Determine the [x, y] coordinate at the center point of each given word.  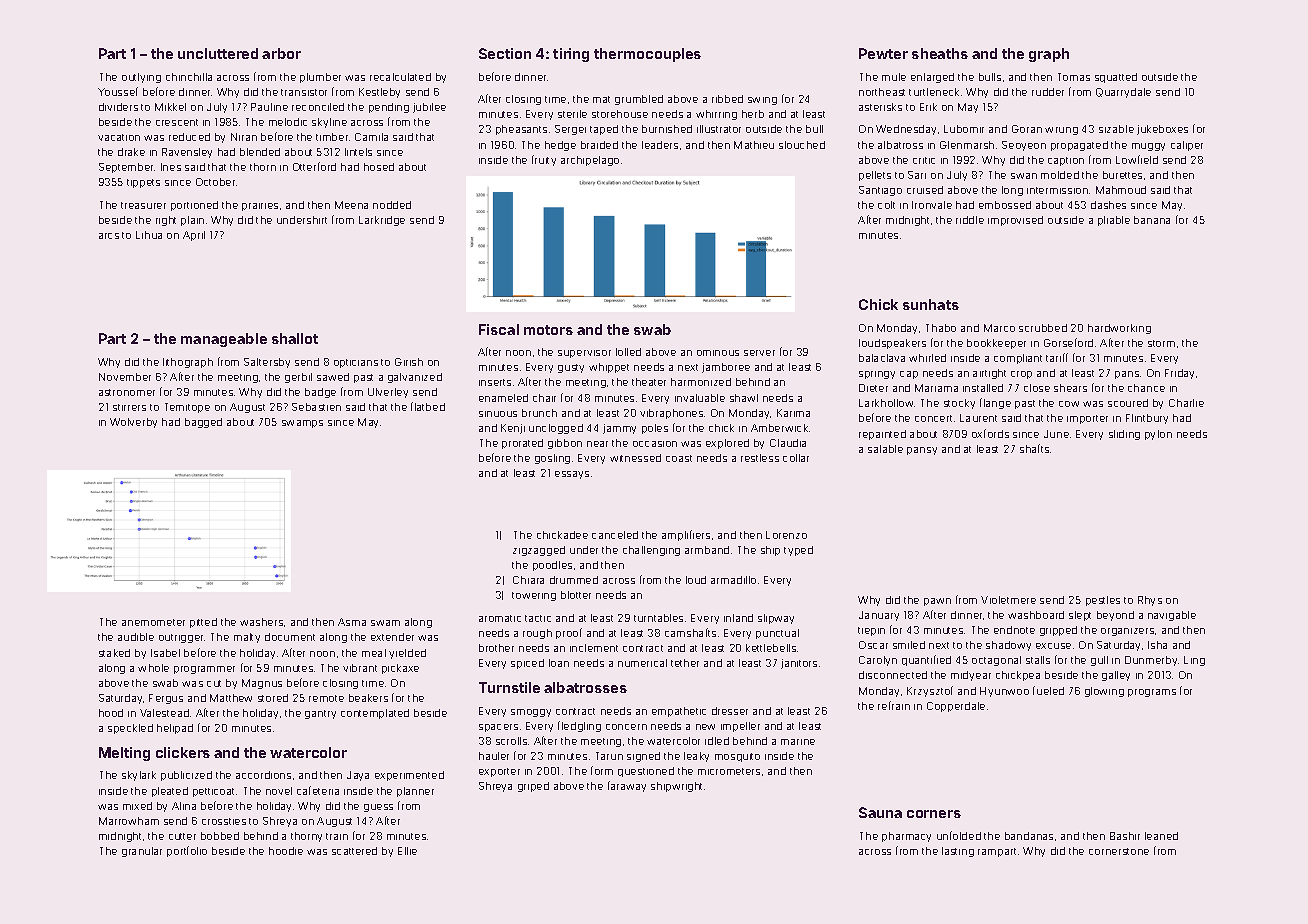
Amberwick [779, 428]
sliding [1124, 435]
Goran [1027, 129]
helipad [175, 729]
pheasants [521, 130]
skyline [329, 123]
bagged [203, 423]
